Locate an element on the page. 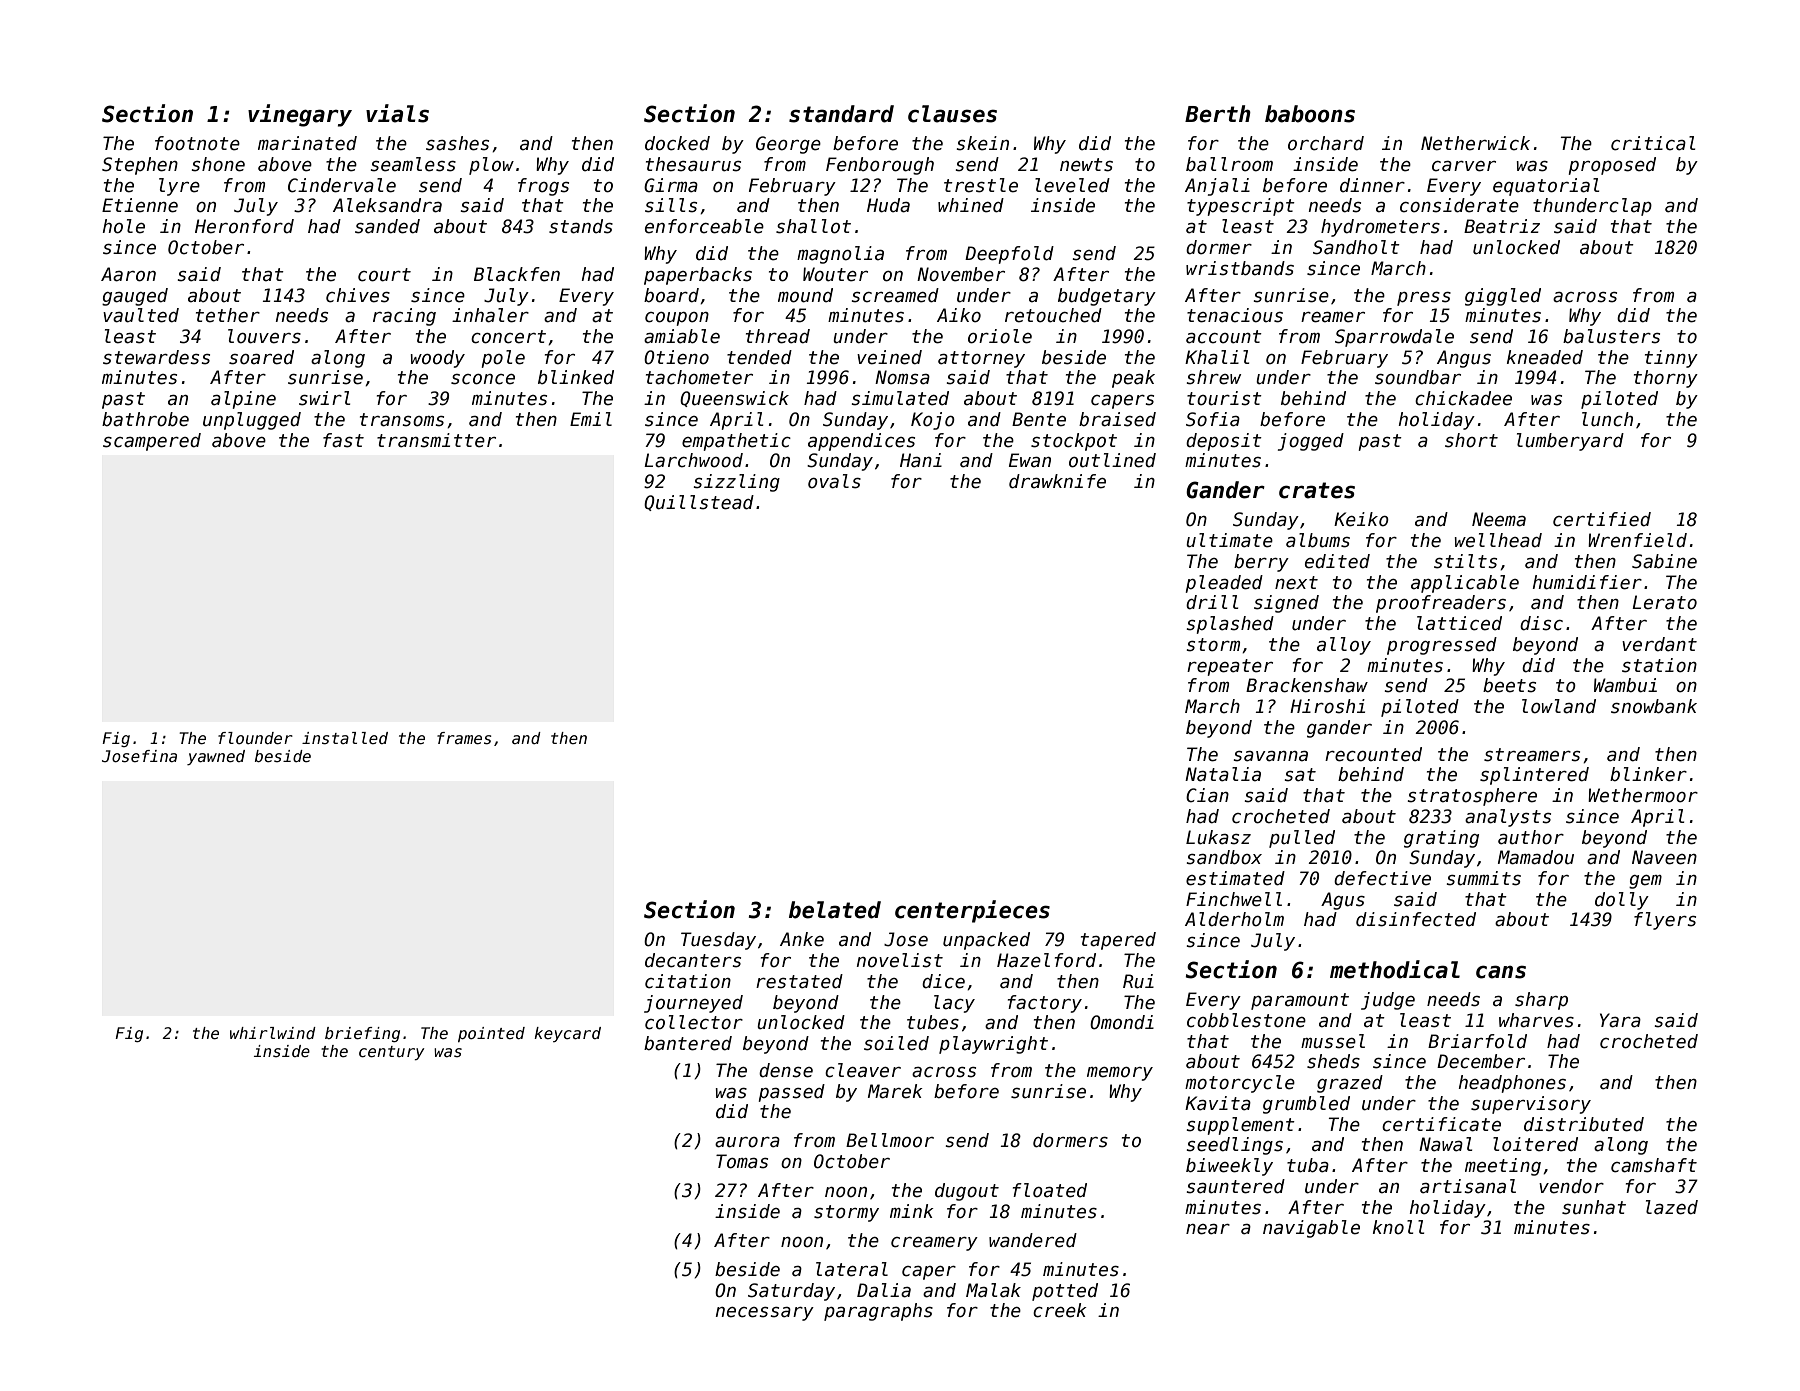 The height and width of the page is (1391, 1800). whirlwind is located at coordinates (273, 1033).
